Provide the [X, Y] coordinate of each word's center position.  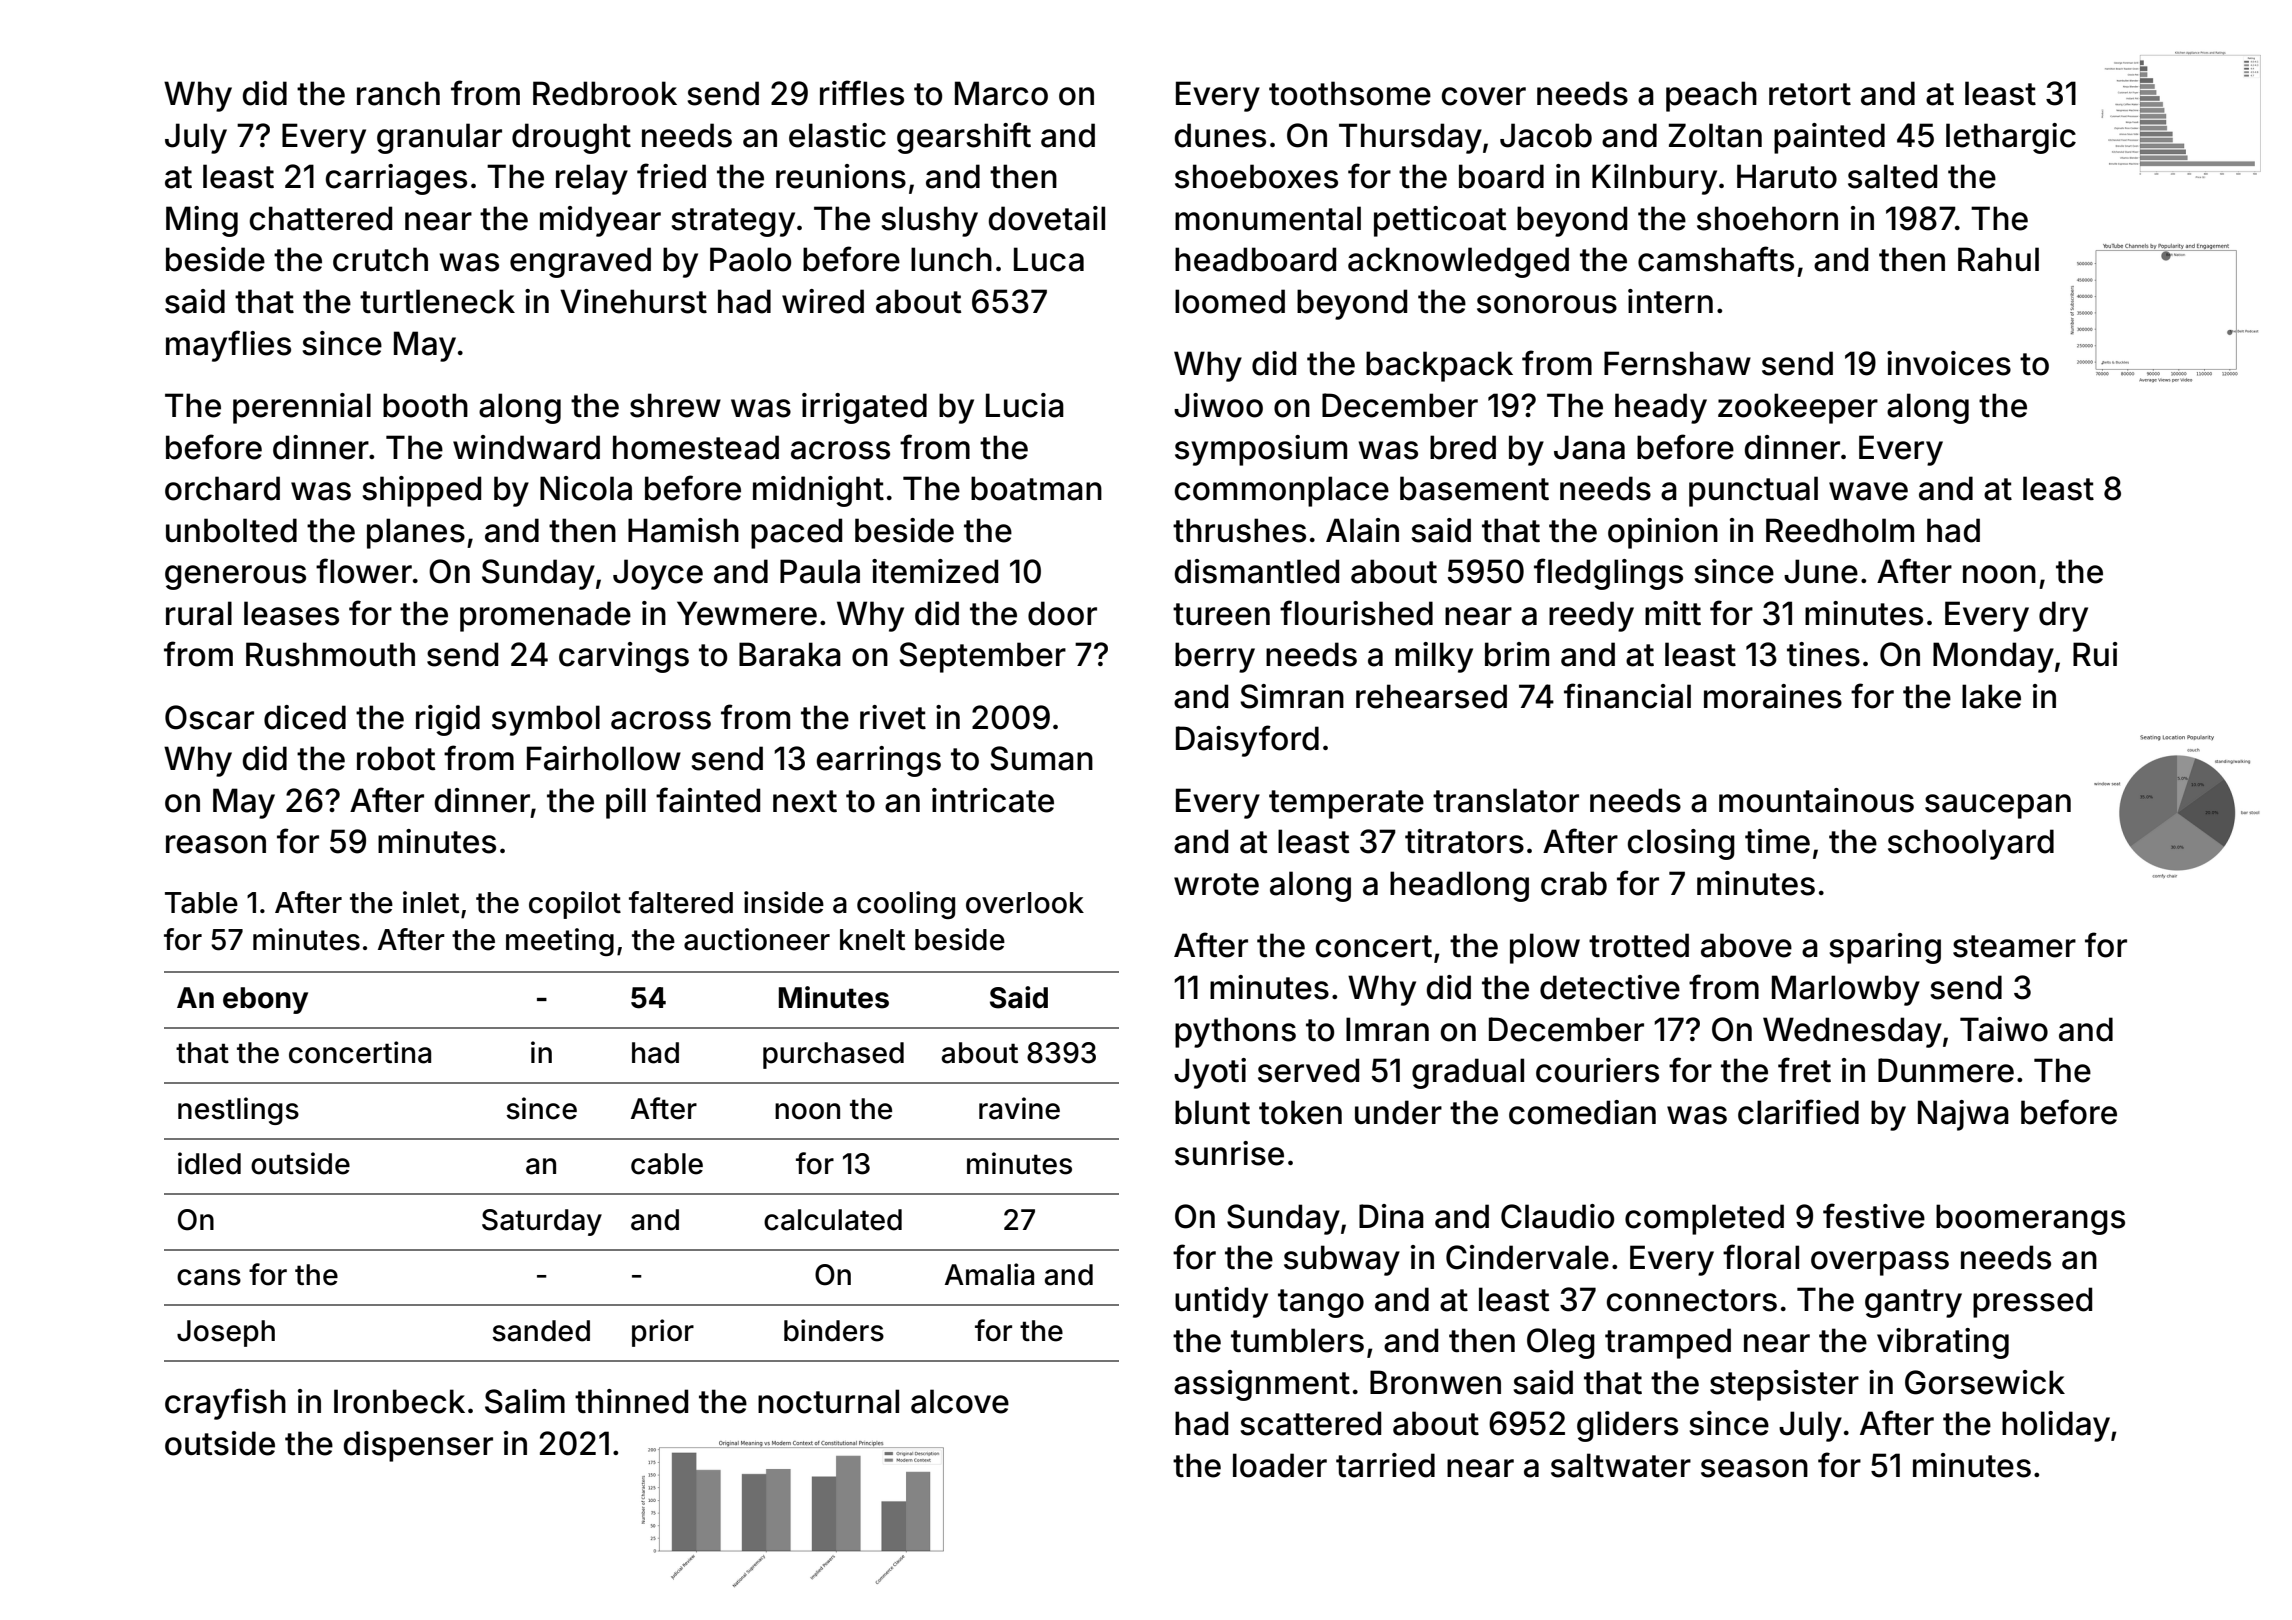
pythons [1235, 1032]
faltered [681, 902]
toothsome [1350, 93]
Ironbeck [399, 1401]
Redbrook [605, 93]
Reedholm [1840, 530]
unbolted [231, 530]
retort [1810, 94]
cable [667, 1164]
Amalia [989, 1274]
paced [796, 533]
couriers [1597, 1070]
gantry [1913, 1303]
